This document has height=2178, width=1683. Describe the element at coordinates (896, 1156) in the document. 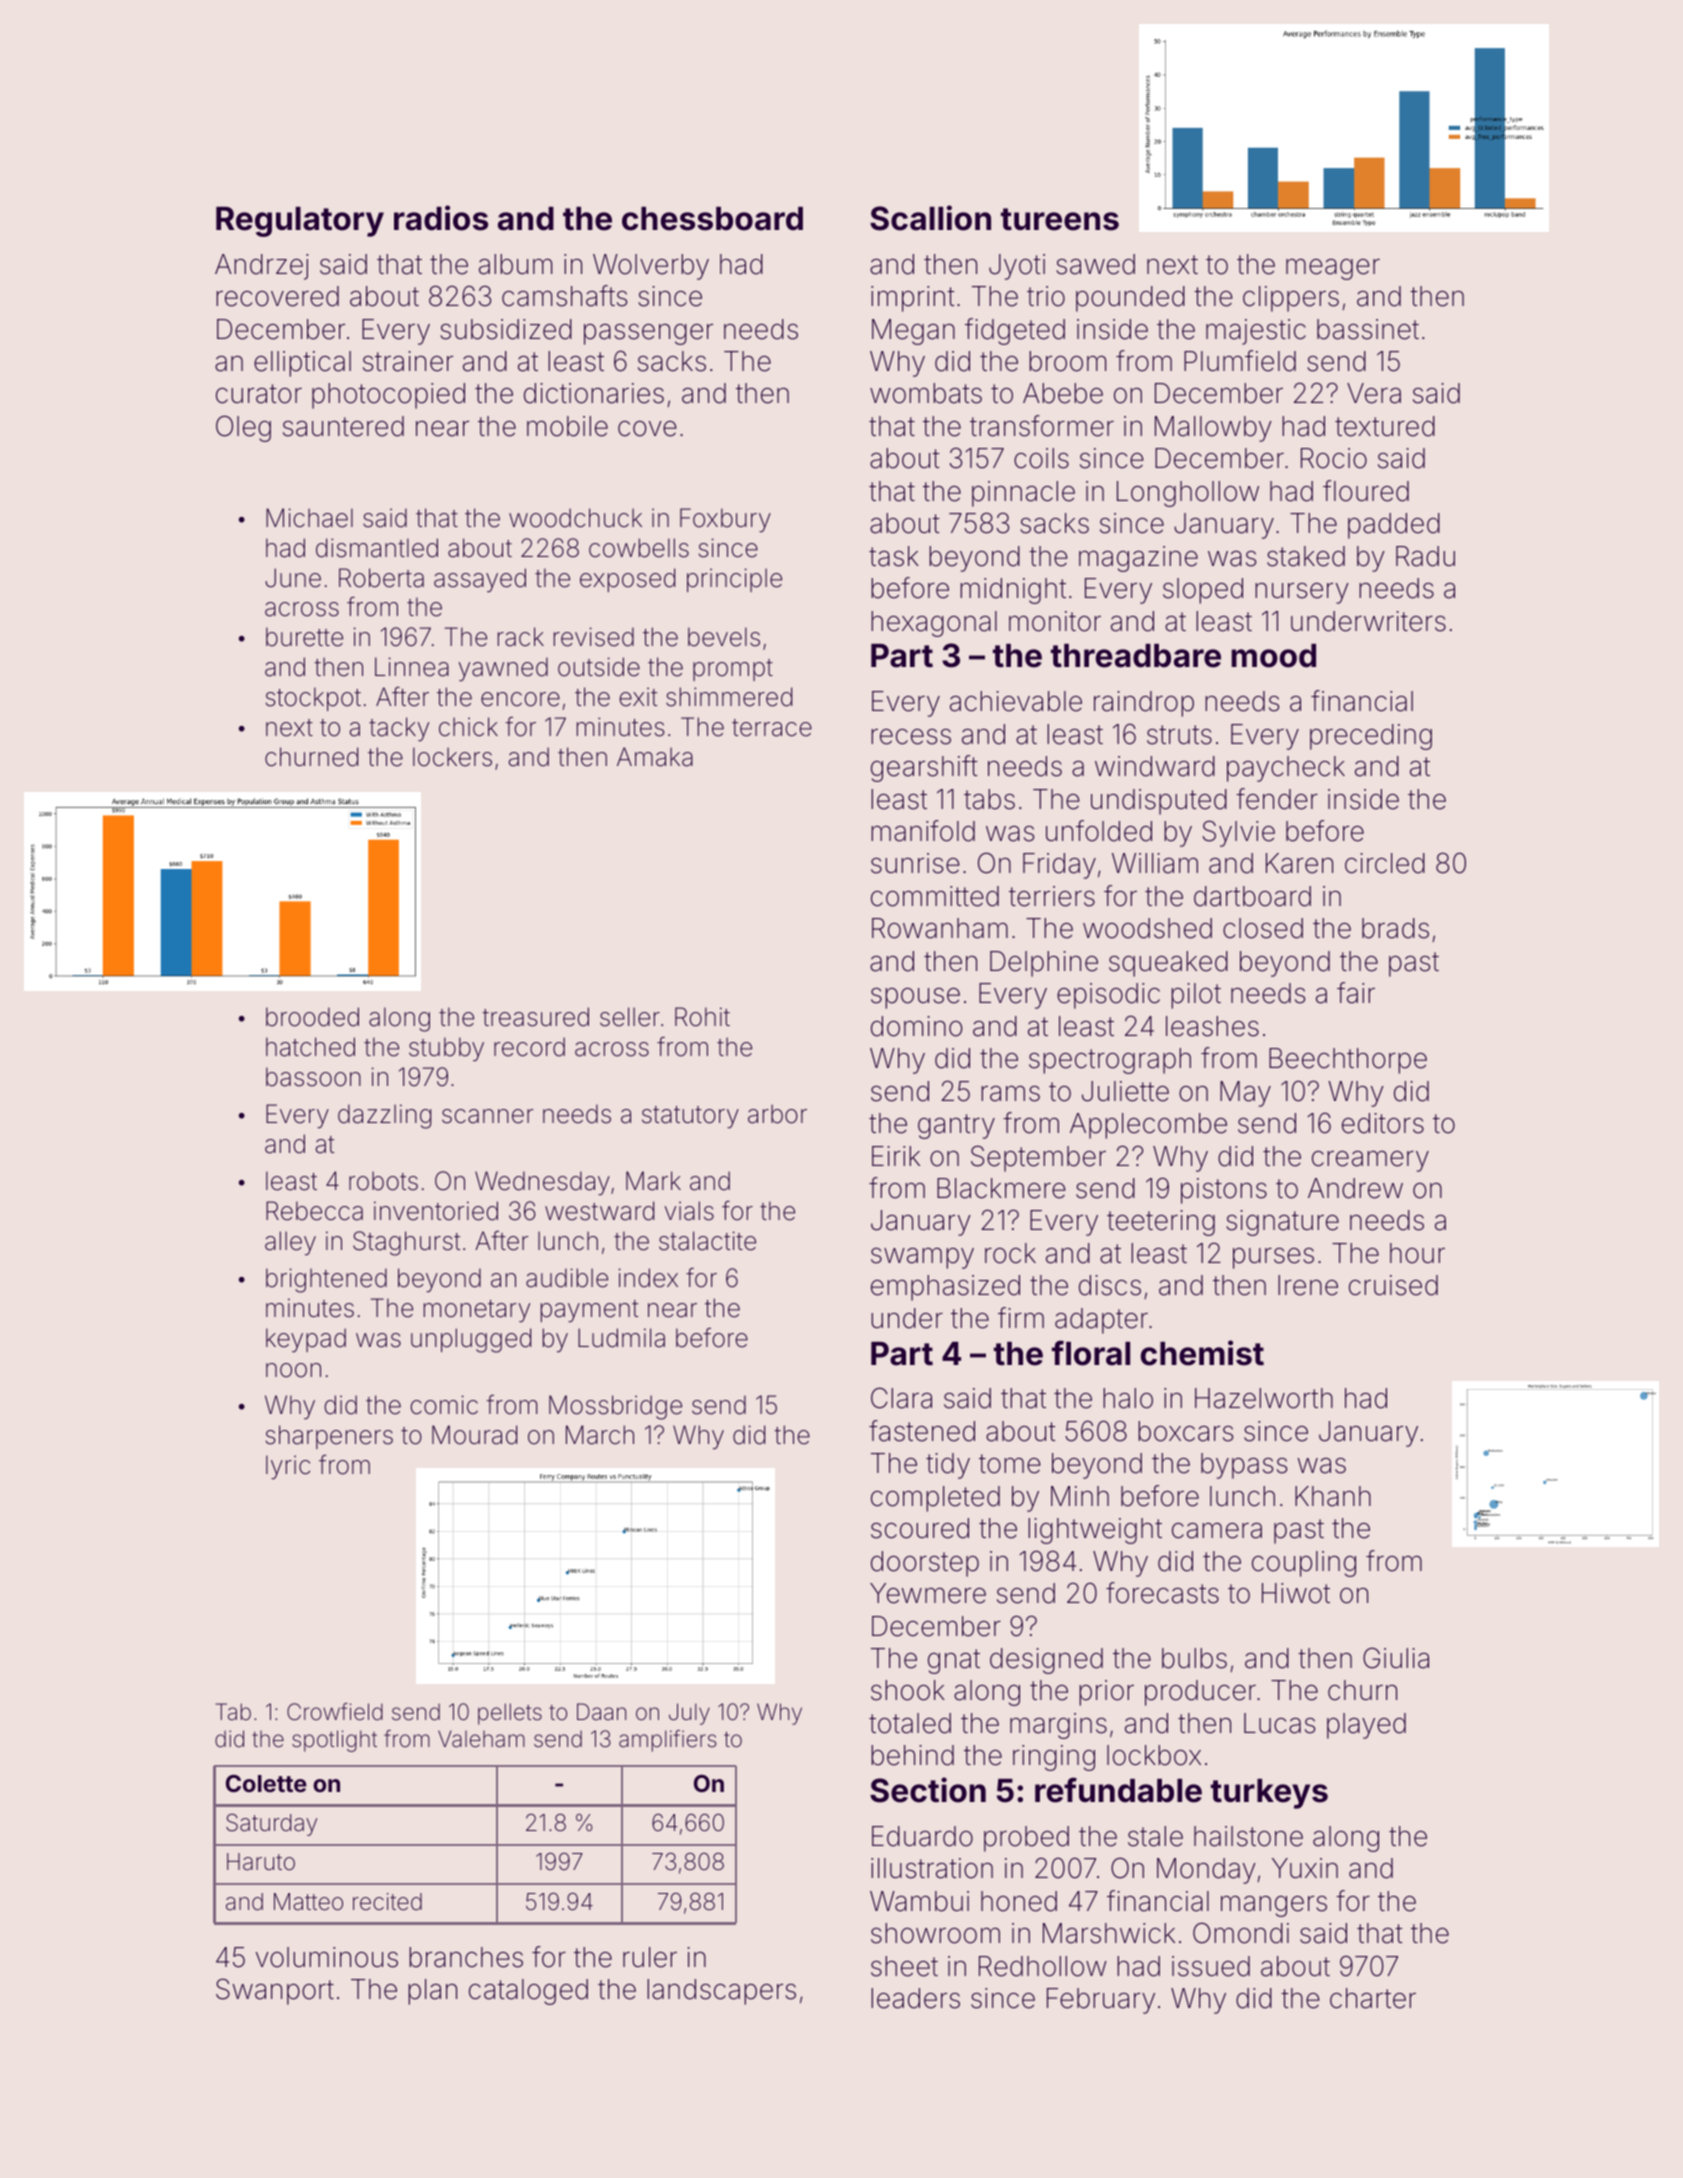

I see `Eirik` at that location.
